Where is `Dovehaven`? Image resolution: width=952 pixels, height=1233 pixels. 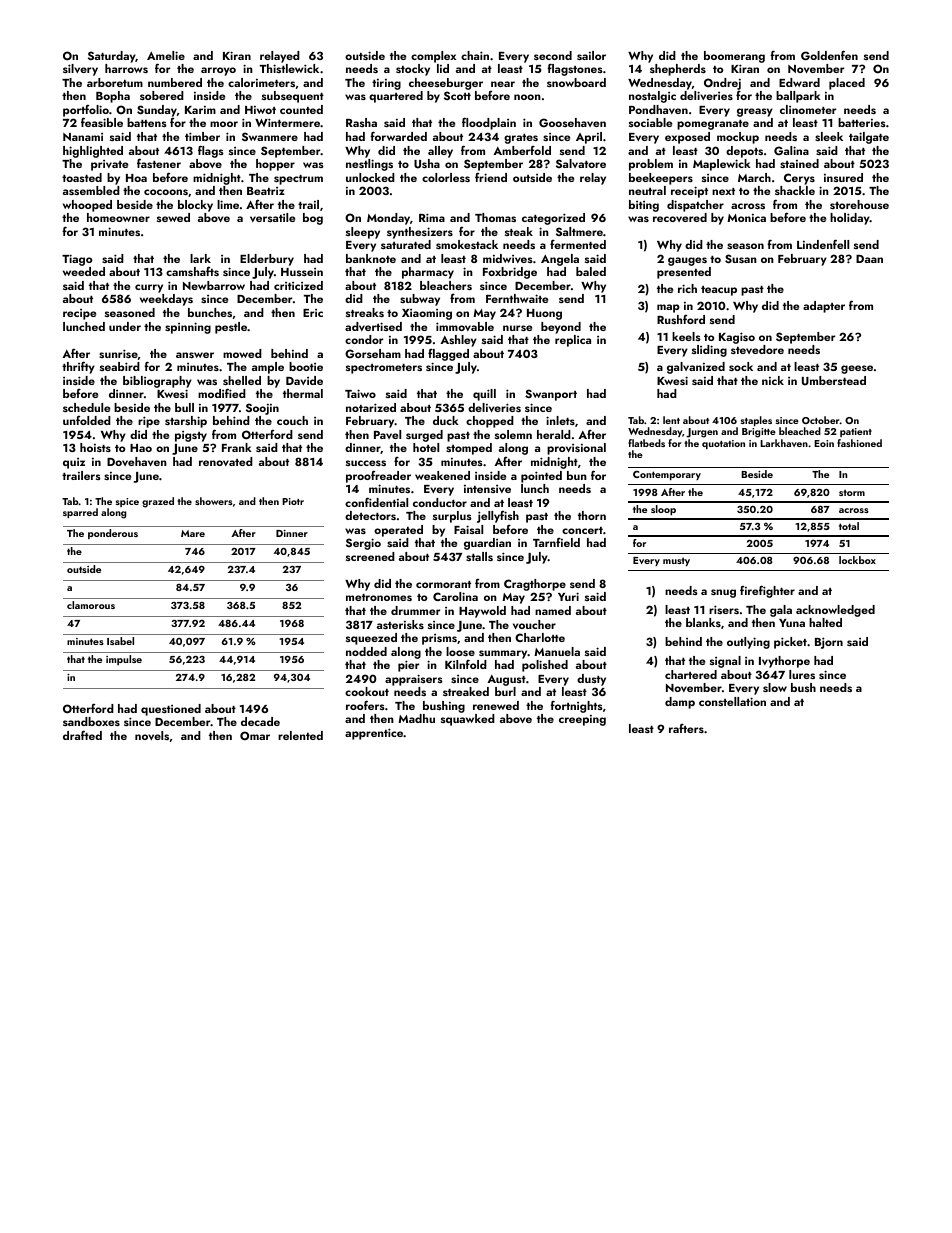 Dovehaven is located at coordinates (137, 461).
